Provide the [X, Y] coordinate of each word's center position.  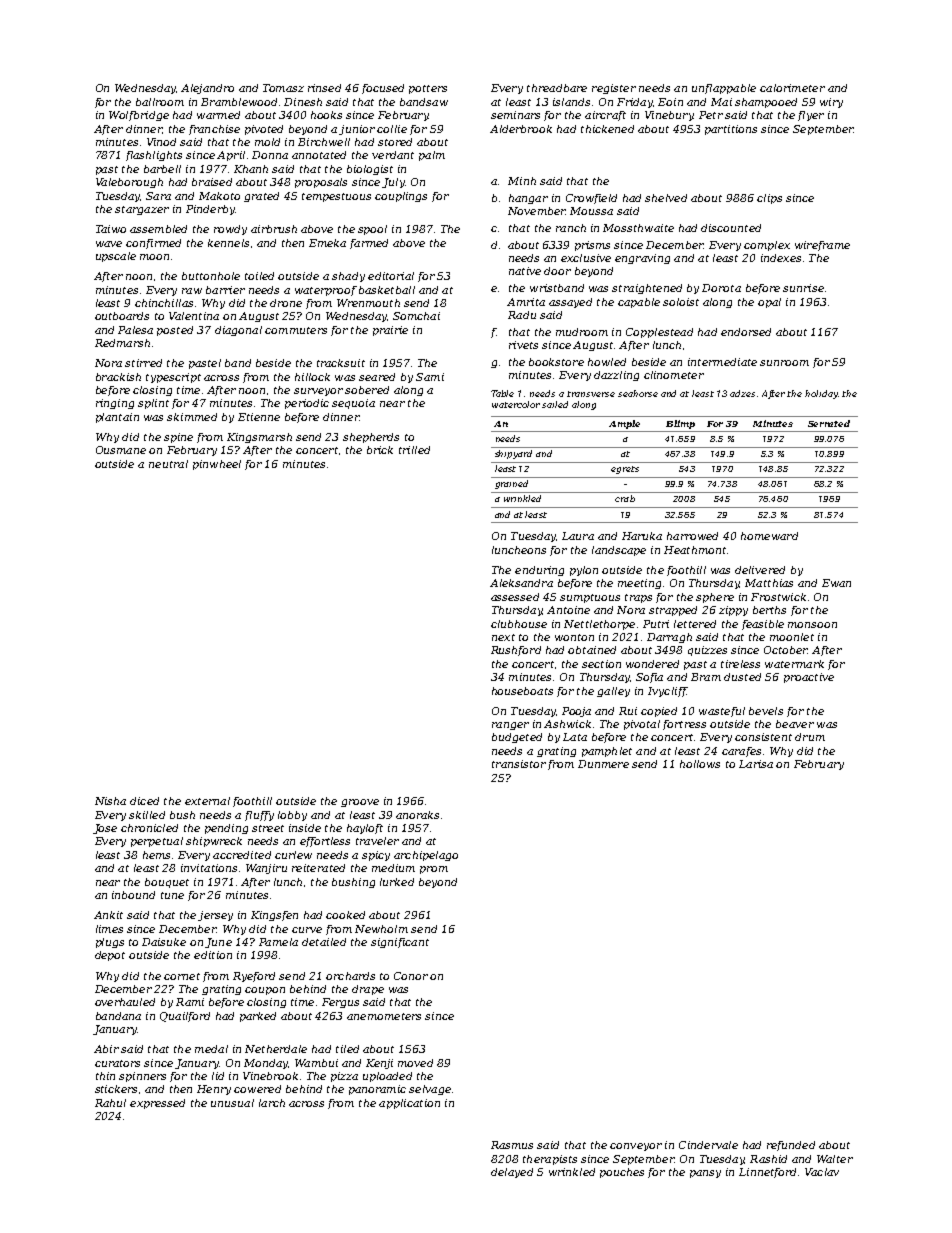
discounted [731, 228]
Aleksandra [521, 583]
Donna [270, 155]
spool [372, 230]
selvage [430, 1090]
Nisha [110, 801]
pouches [622, 1173]
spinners [142, 1077]
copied [659, 712]
